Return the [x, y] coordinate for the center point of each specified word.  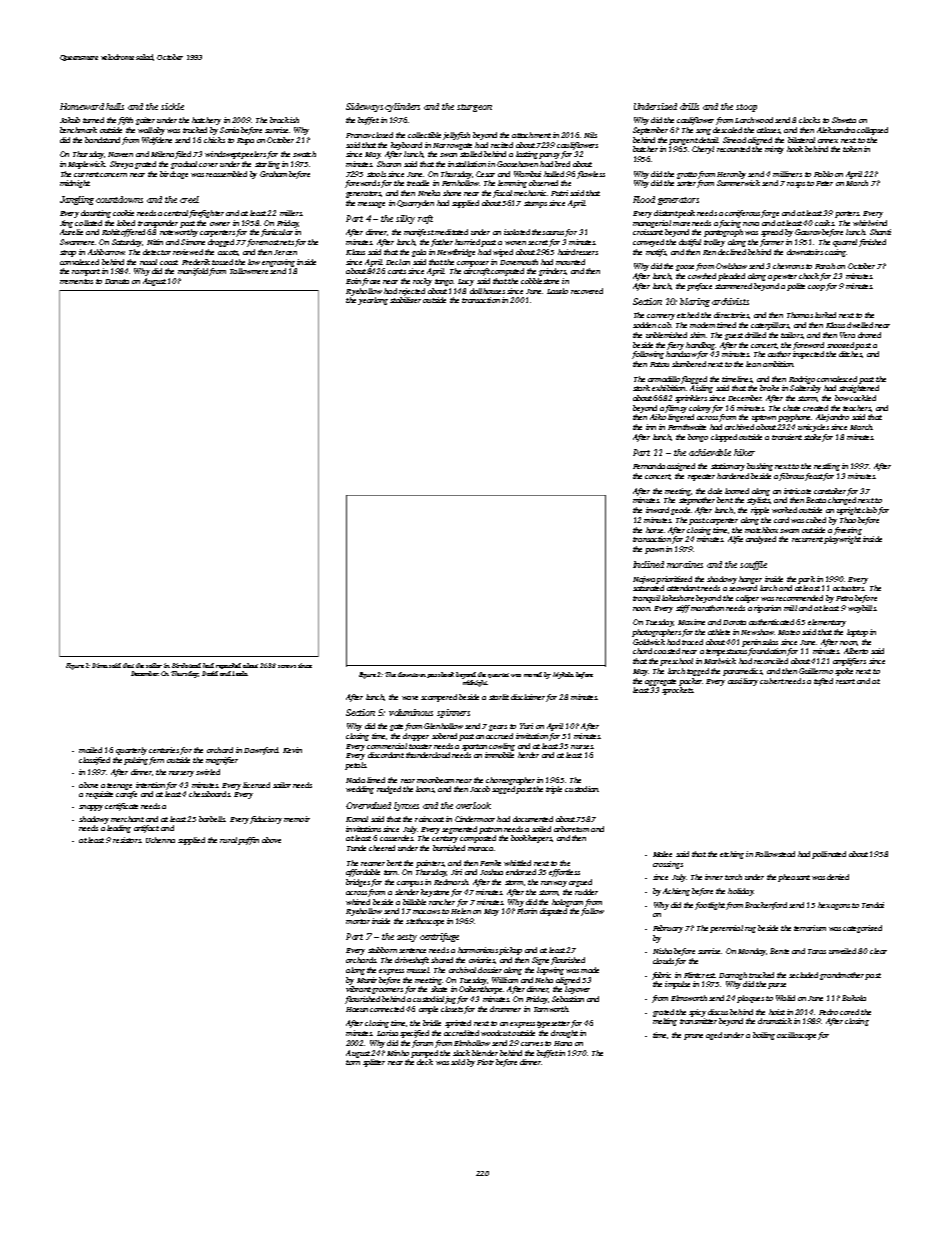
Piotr [485, 1062]
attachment [531, 135]
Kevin [292, 750]
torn [353, 1062]
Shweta [844, 120]
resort [845, 681]
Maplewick [86, 165]
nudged [389, 790]
